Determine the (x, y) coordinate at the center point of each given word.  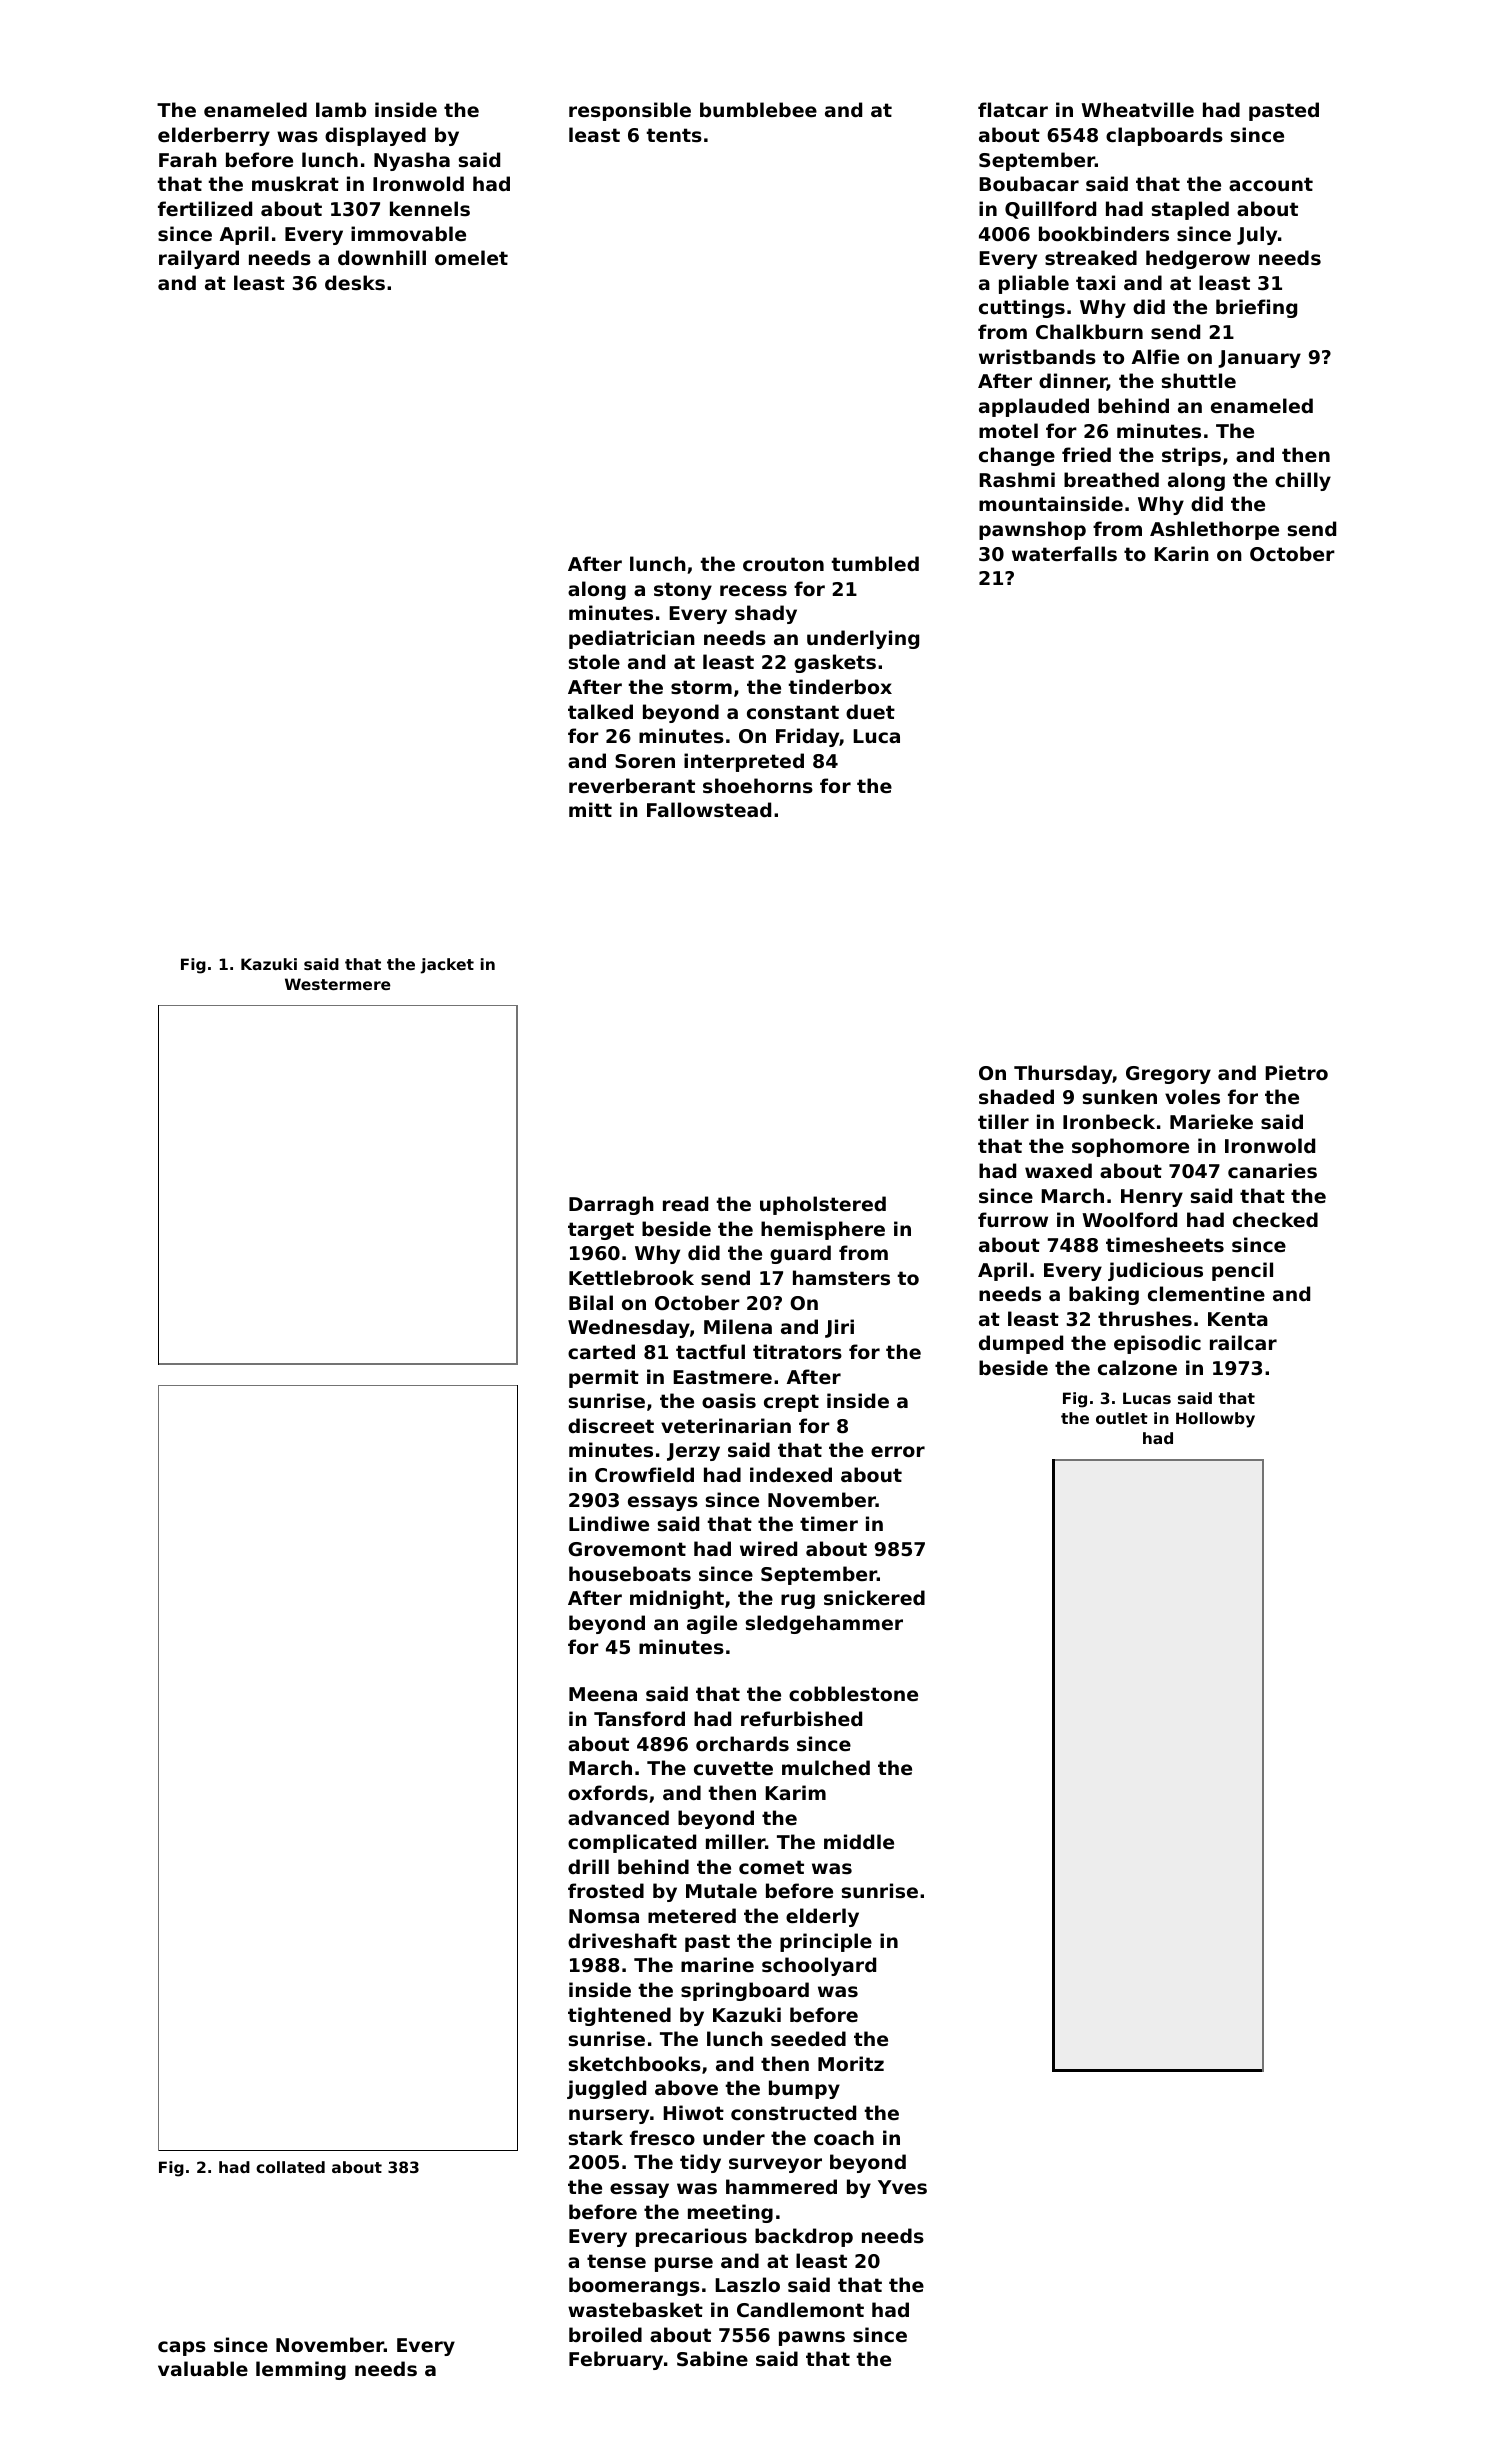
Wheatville (1137, 109)
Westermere (338, 984)
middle (859, 1841)
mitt (590, 809)
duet (870, 711)
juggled (606, 2089)
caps (182, 2348)
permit (604, 1378)
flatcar (1013, 109)
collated (290, 2167)
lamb (341, 109)
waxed (1058, 1170)
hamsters (841, 1278)
